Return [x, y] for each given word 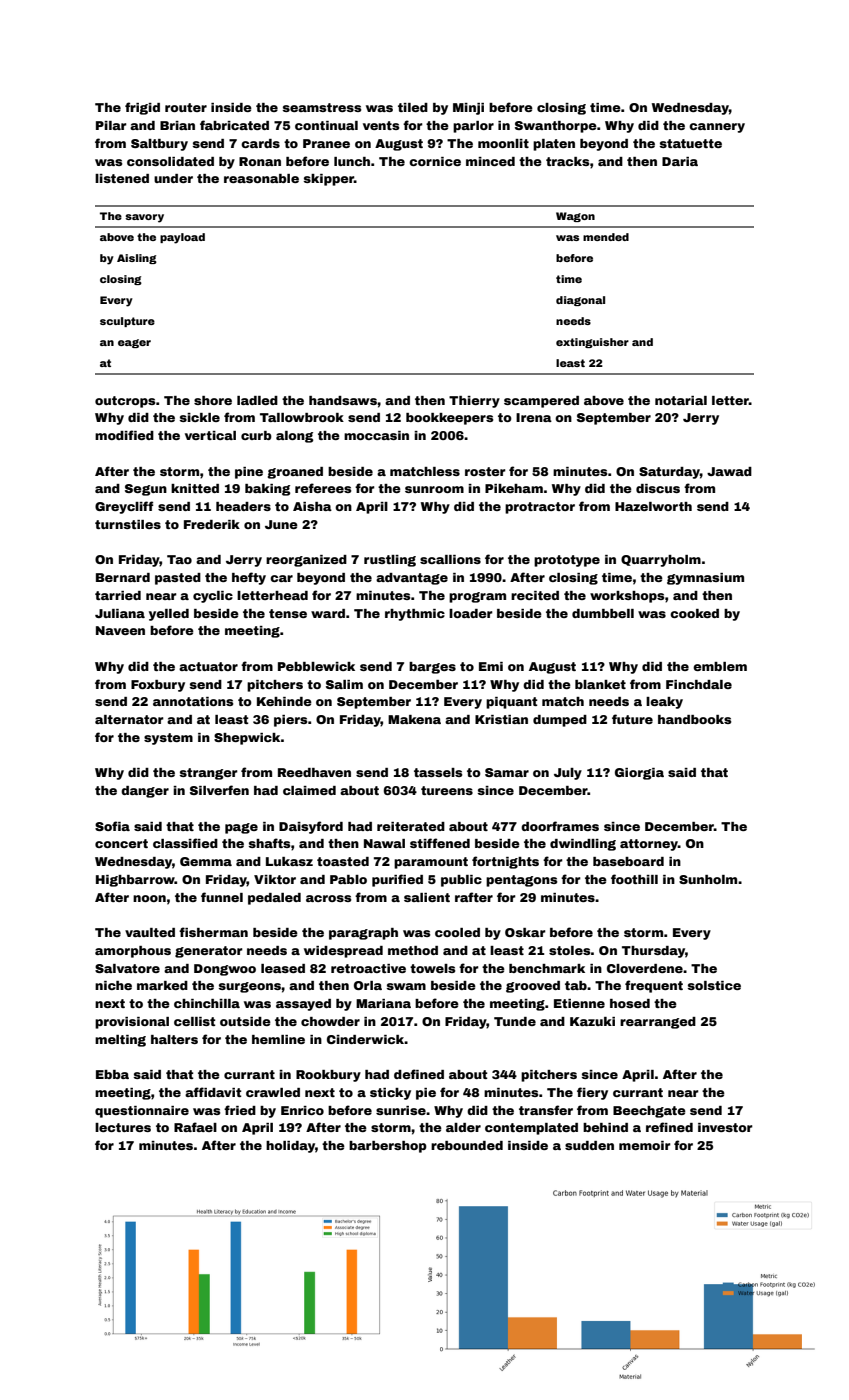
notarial [681, 400]
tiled [413, 107]
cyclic [213, 597]
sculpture [127, 322]
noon [149, 898]
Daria [680, 161]
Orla [368, 985]
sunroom [434, 489]
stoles [570, 950]
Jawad [729, 471]
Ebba [112, 1074]
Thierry [474, 402]
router [186, 107]
